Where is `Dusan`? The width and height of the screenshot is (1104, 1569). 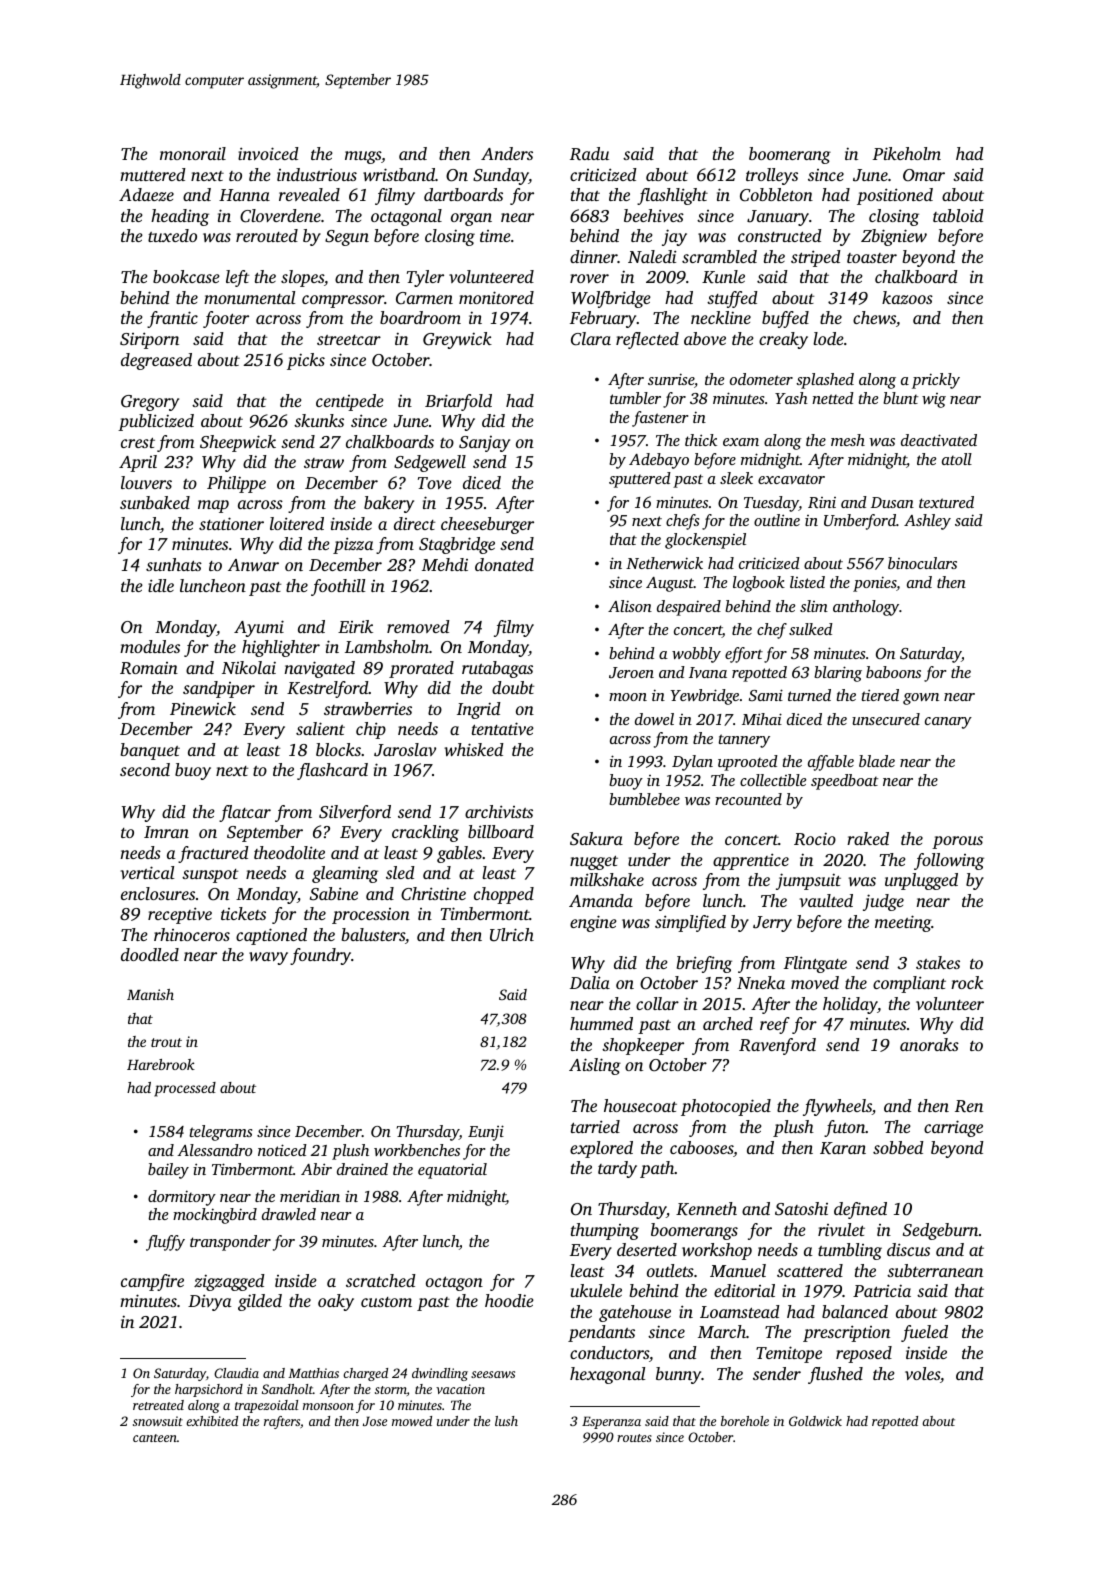
Dusan is located at coordinates (892, 502).
